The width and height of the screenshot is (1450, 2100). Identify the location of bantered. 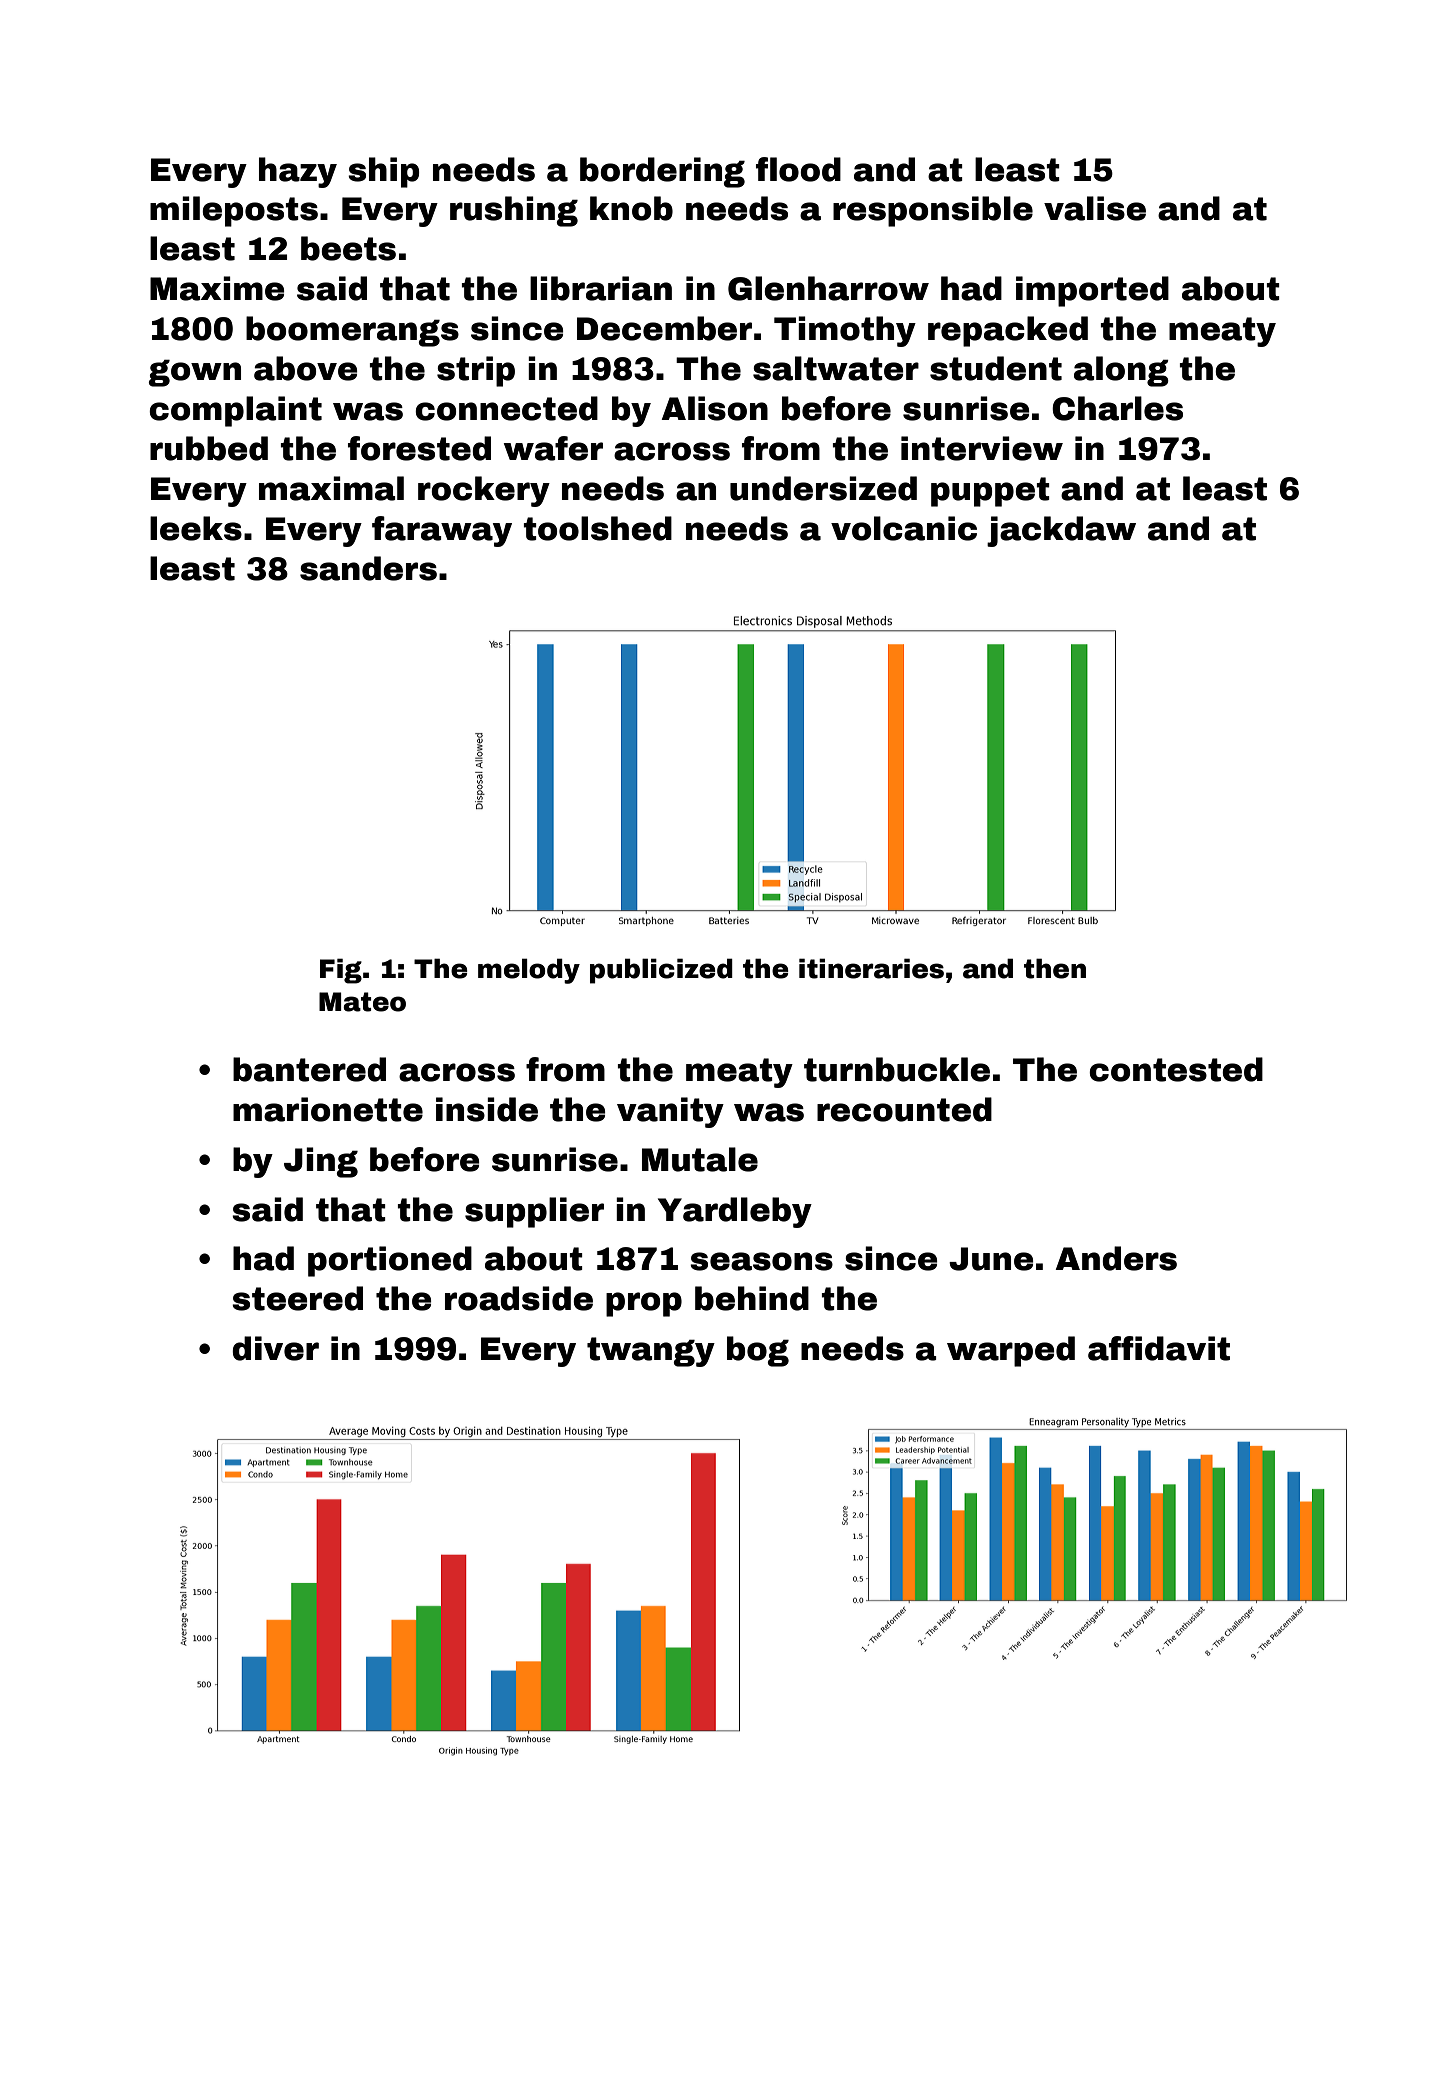
(309, 1069).
